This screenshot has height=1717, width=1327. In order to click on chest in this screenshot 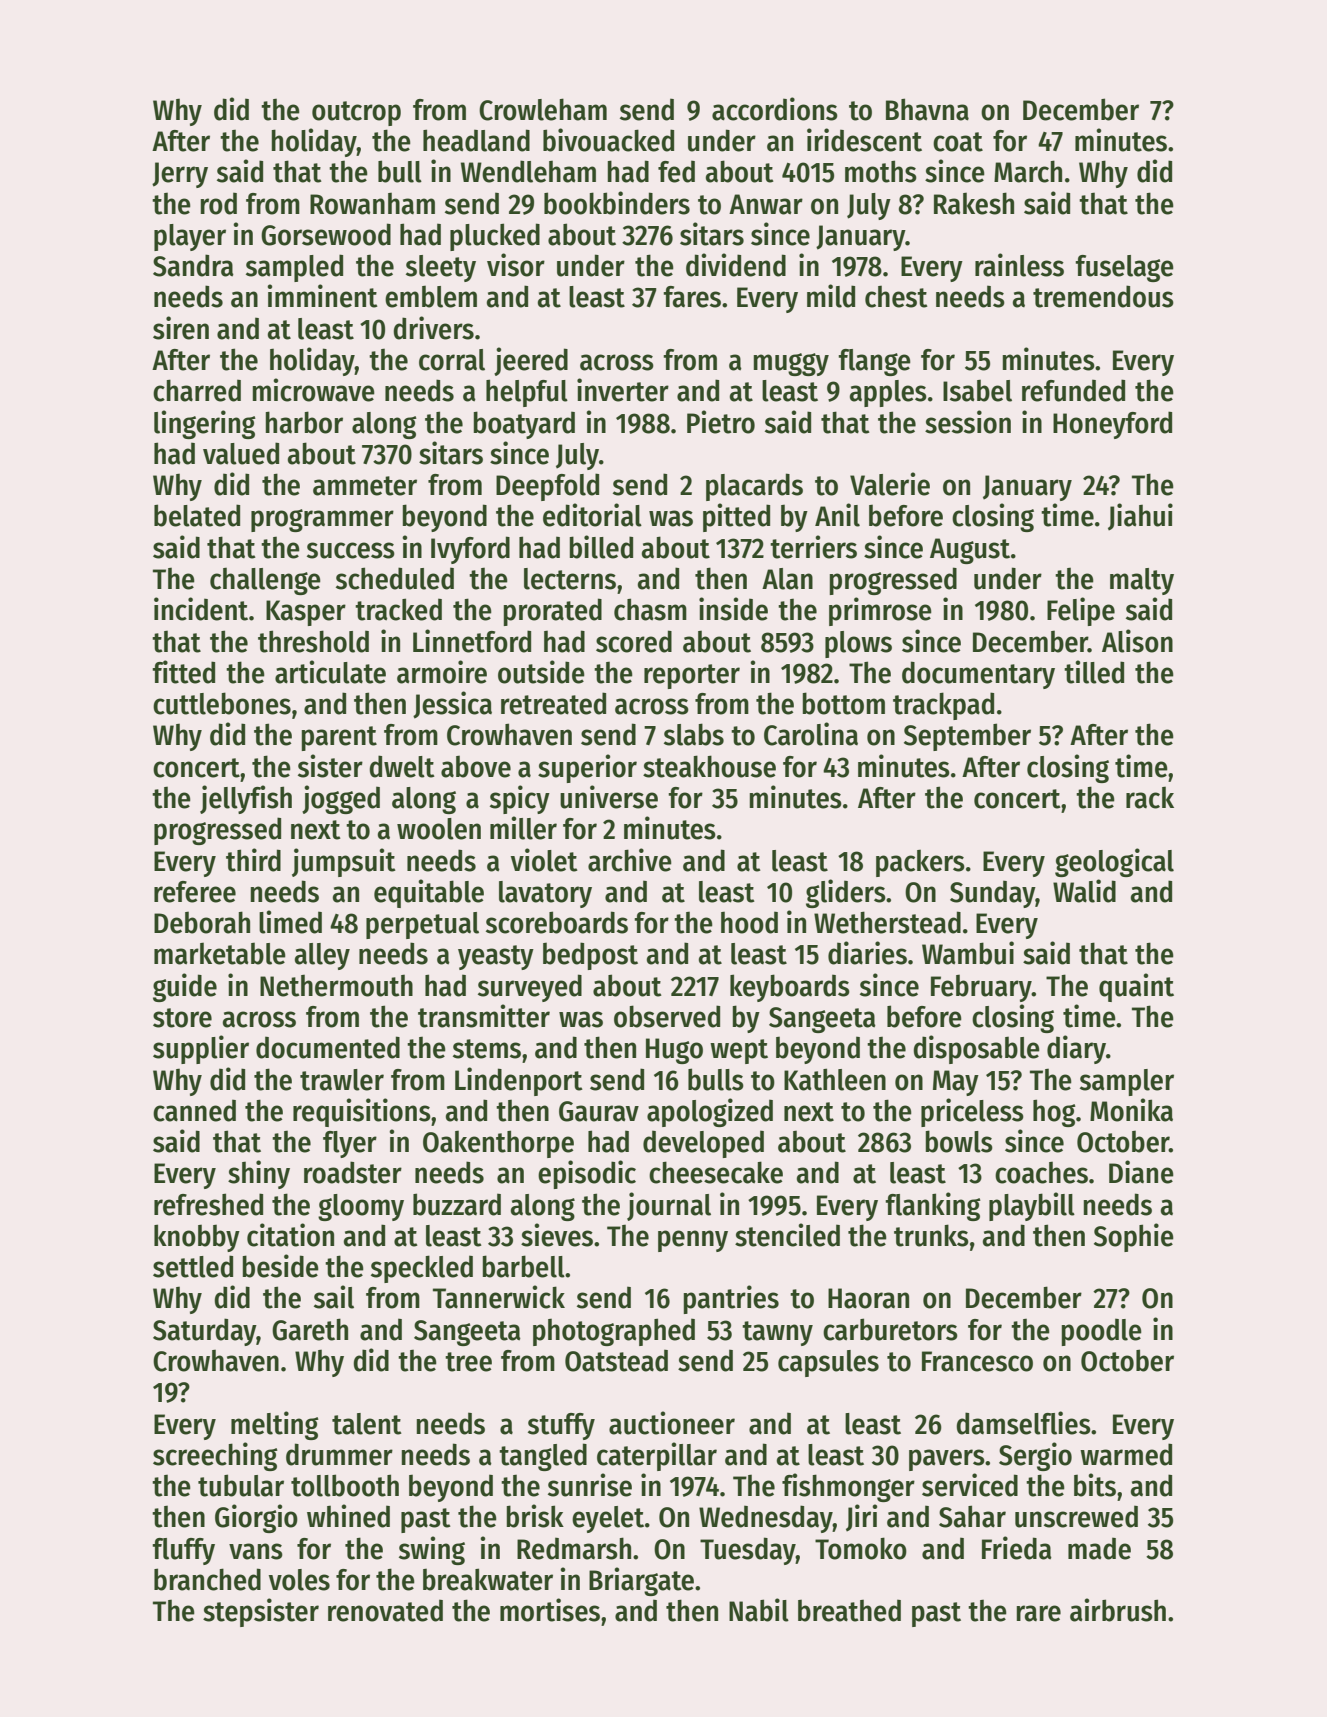, I will do `click(896, 297)`.
